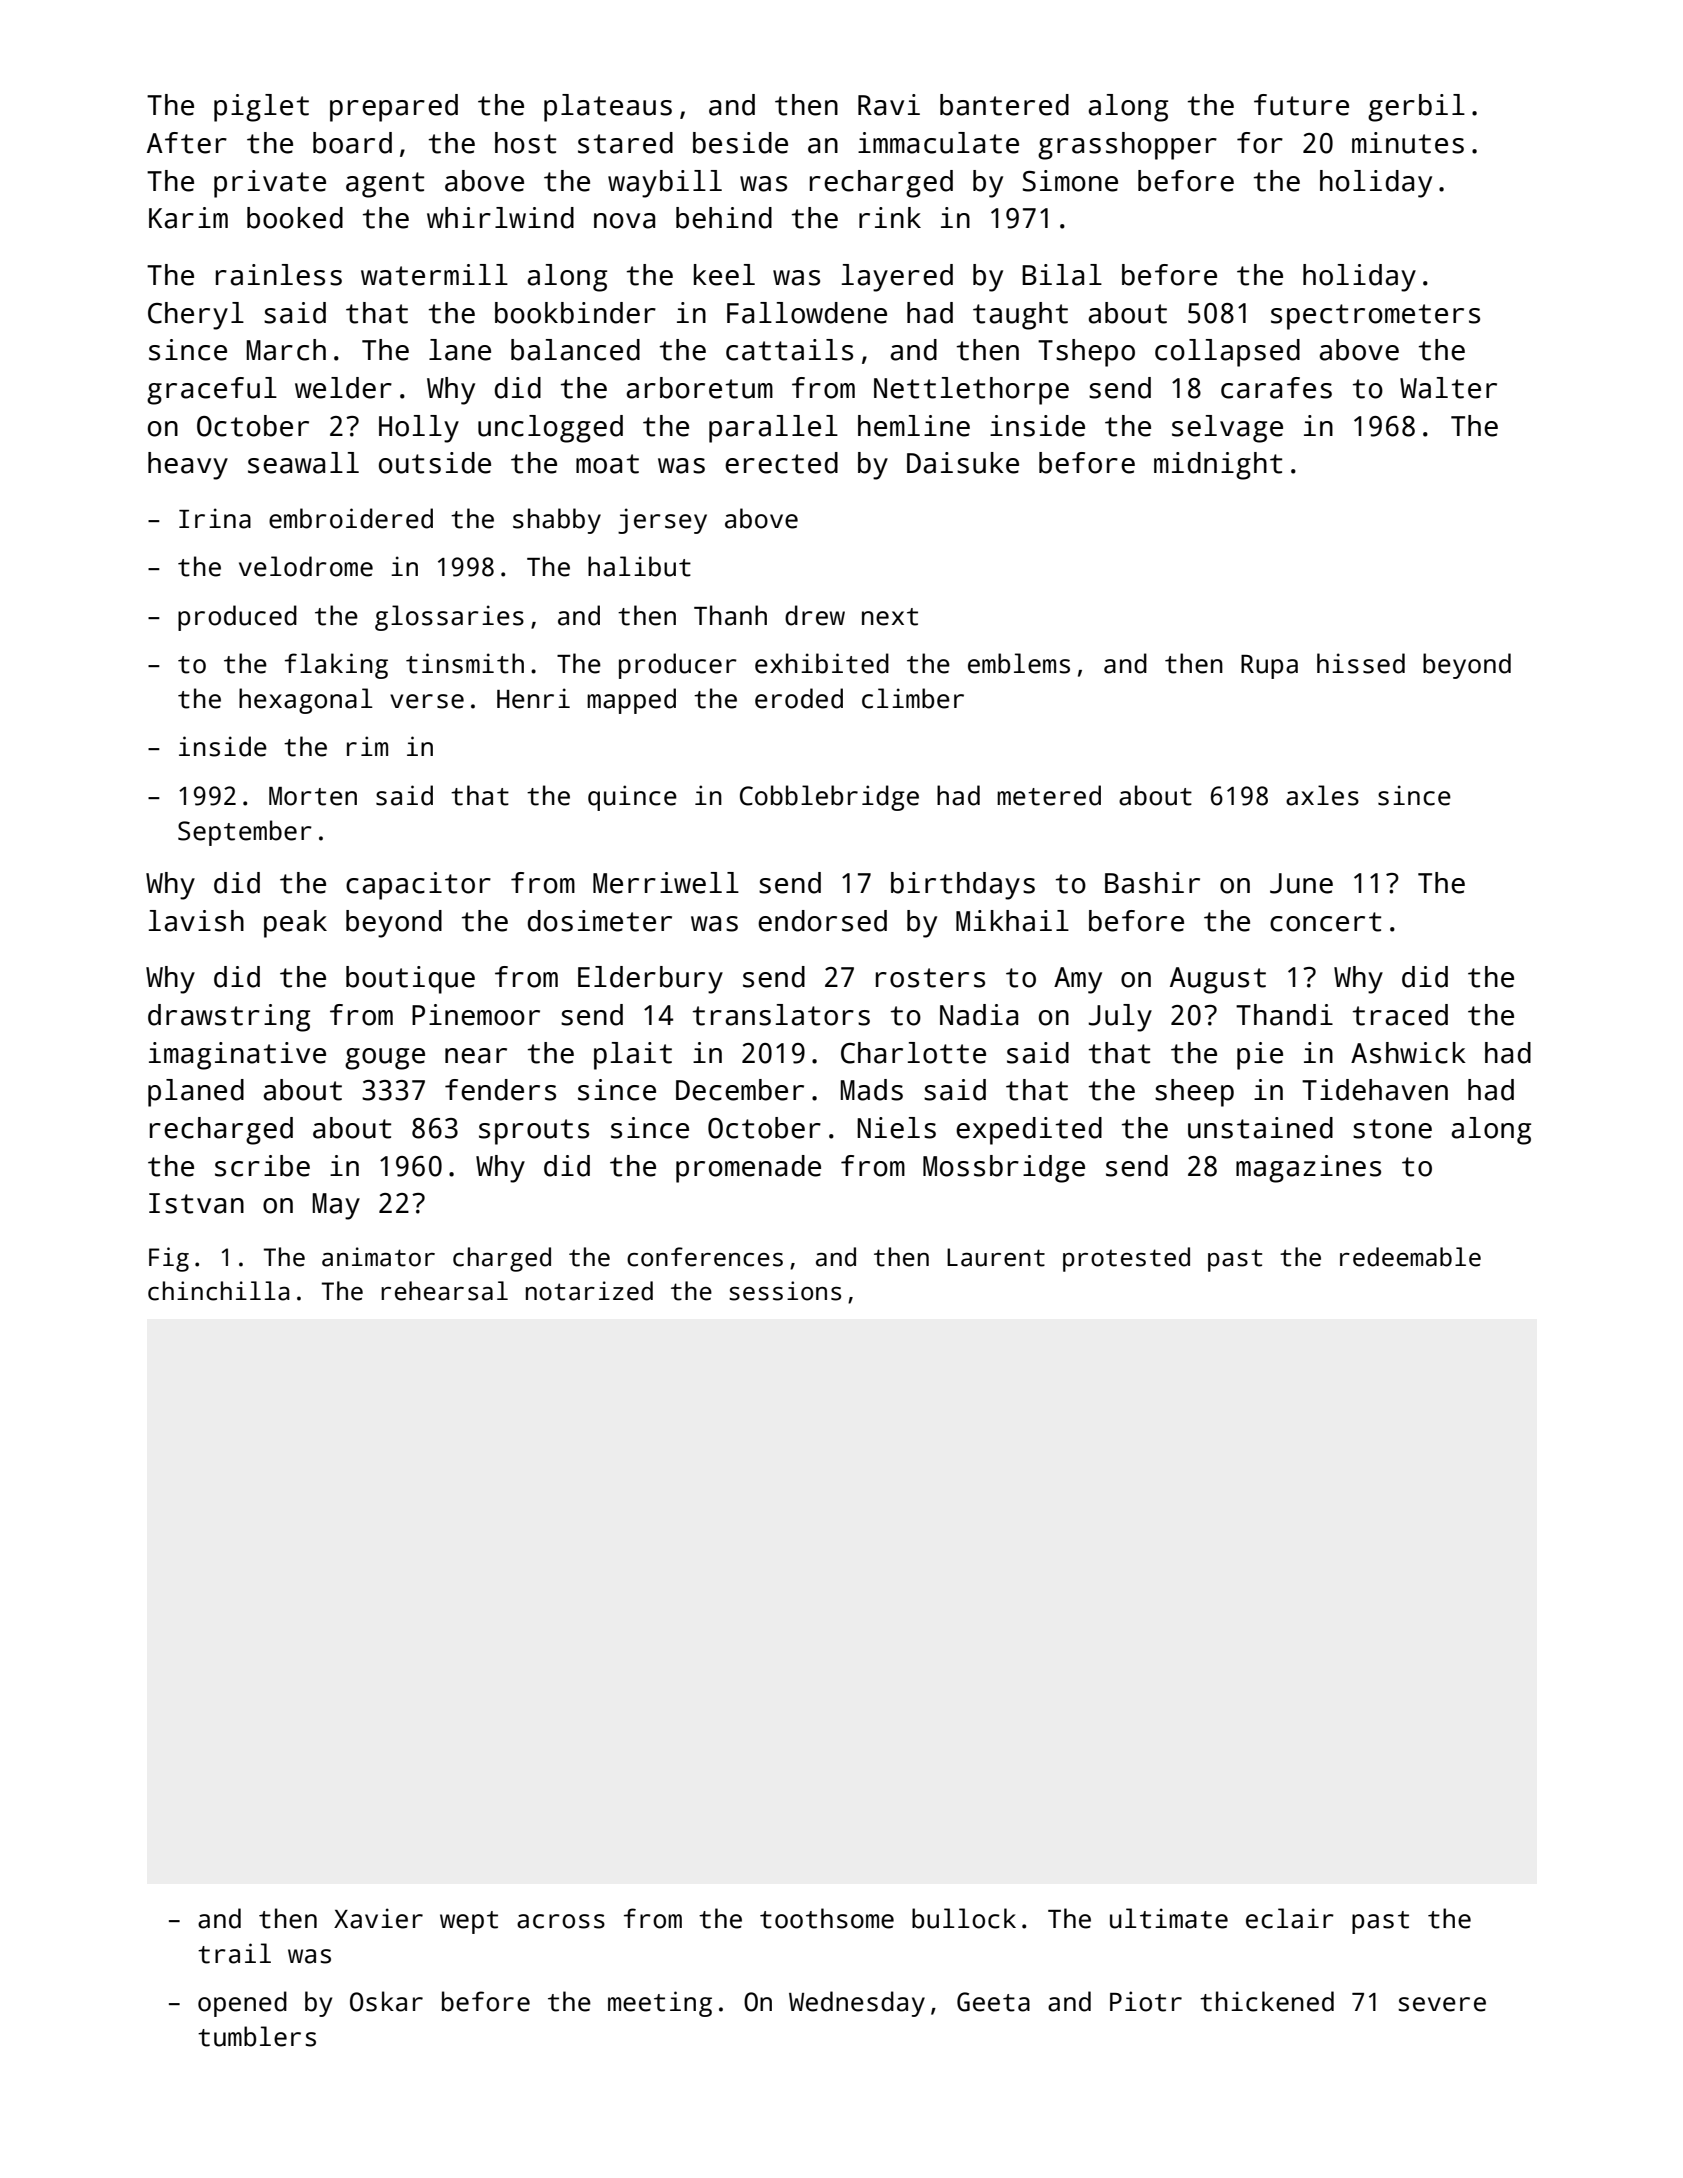 This page has height=2178, width=1683. Describe the element at coordinates (785, 1291) in the page. I see `sessions` at that location.
